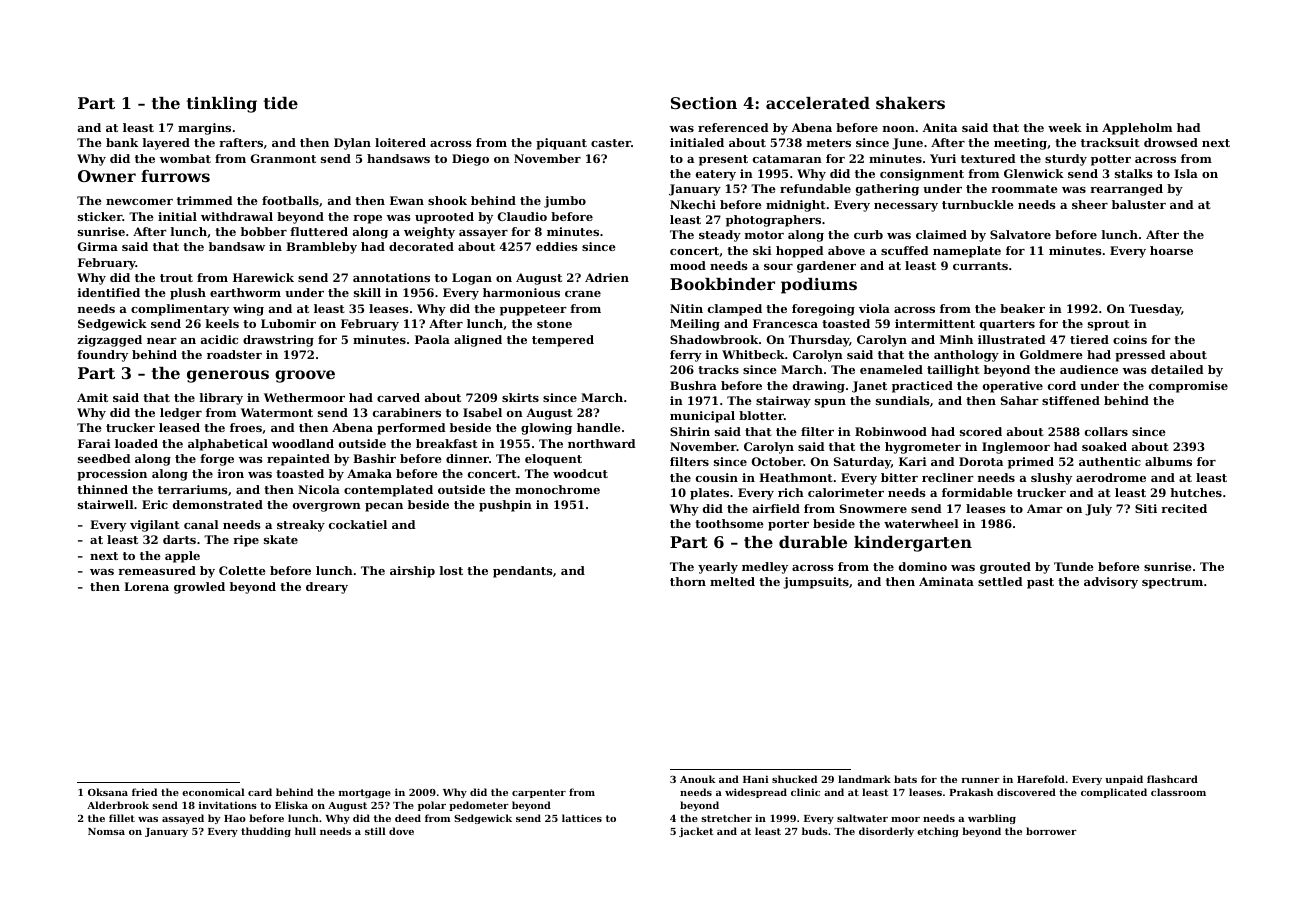 Image resolution: width=1308 pixels, height=924 pixels. I want to click on vigilant, so click(155, 526).
